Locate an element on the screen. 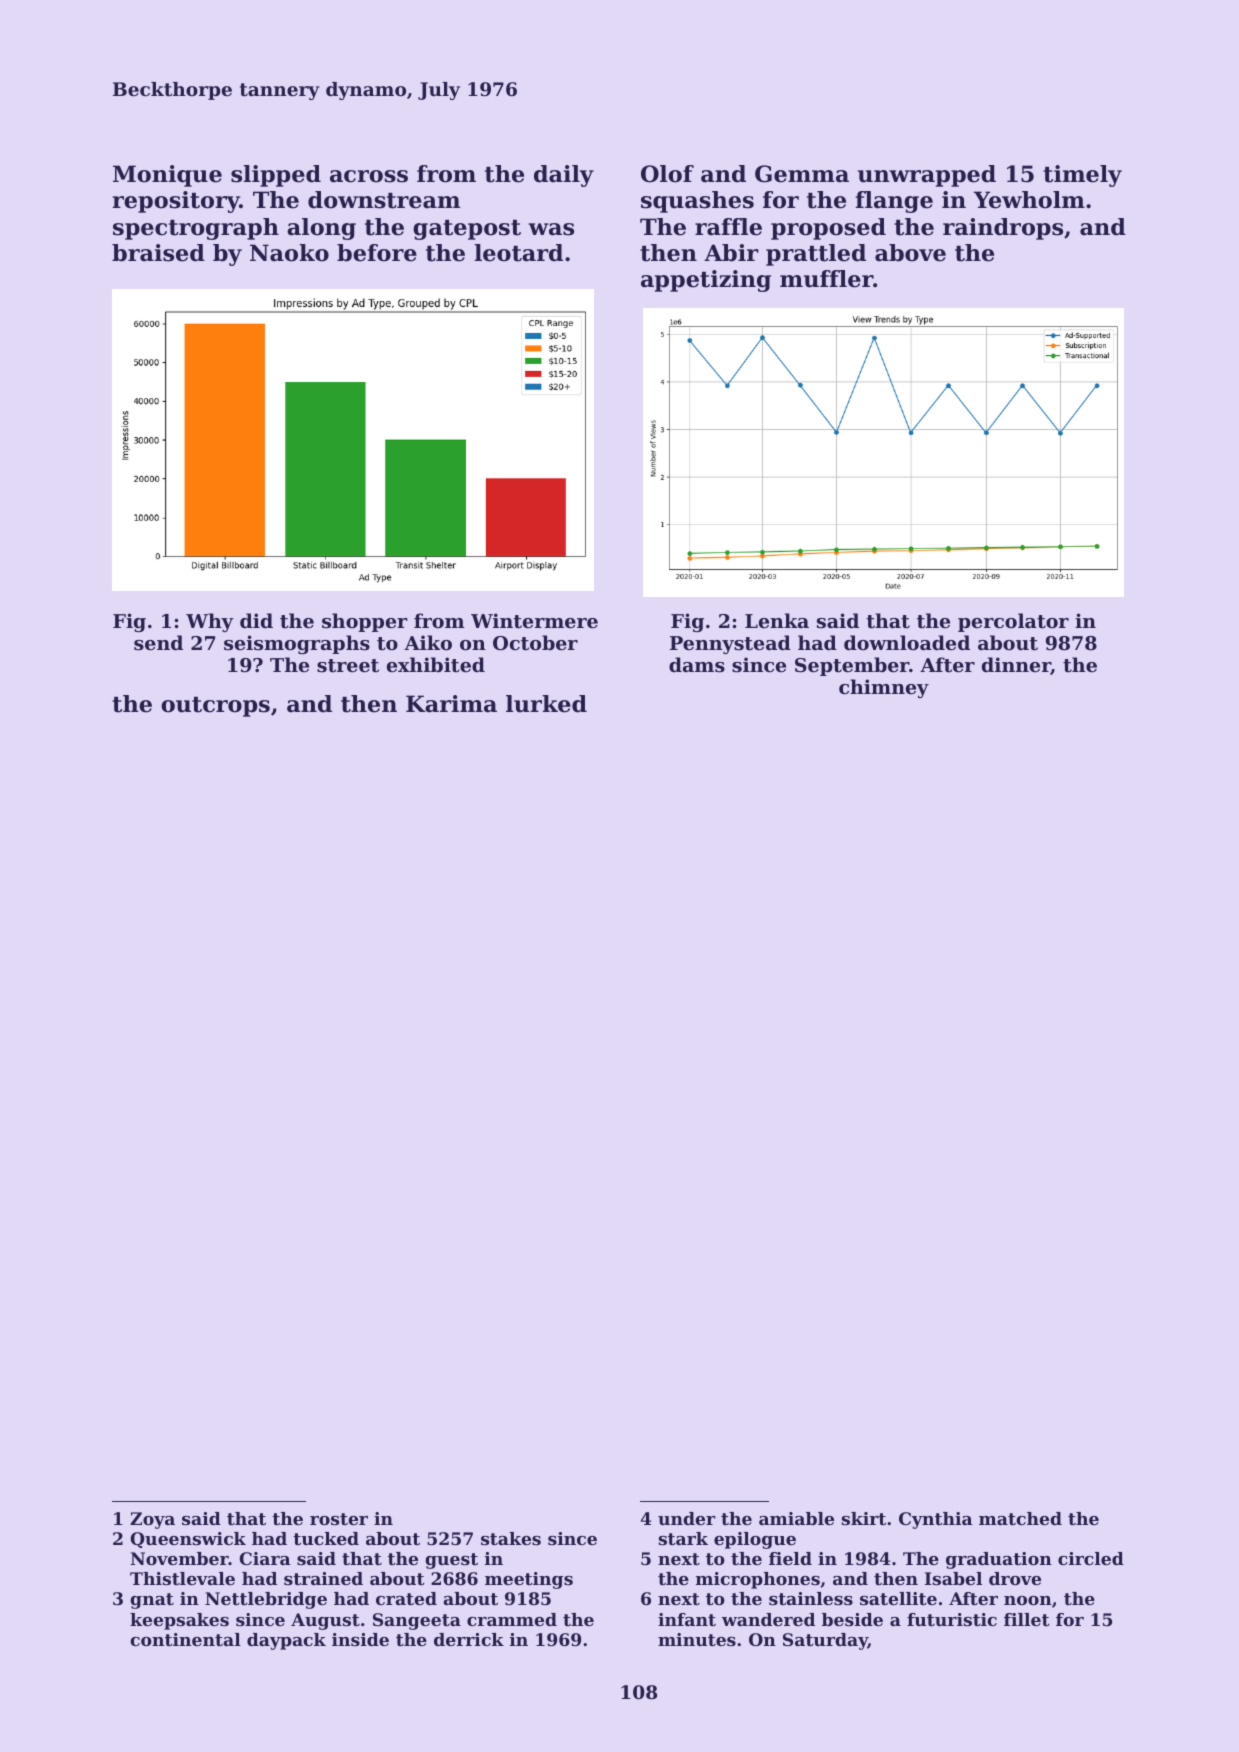  under is located at coordinates (687, 1518).
